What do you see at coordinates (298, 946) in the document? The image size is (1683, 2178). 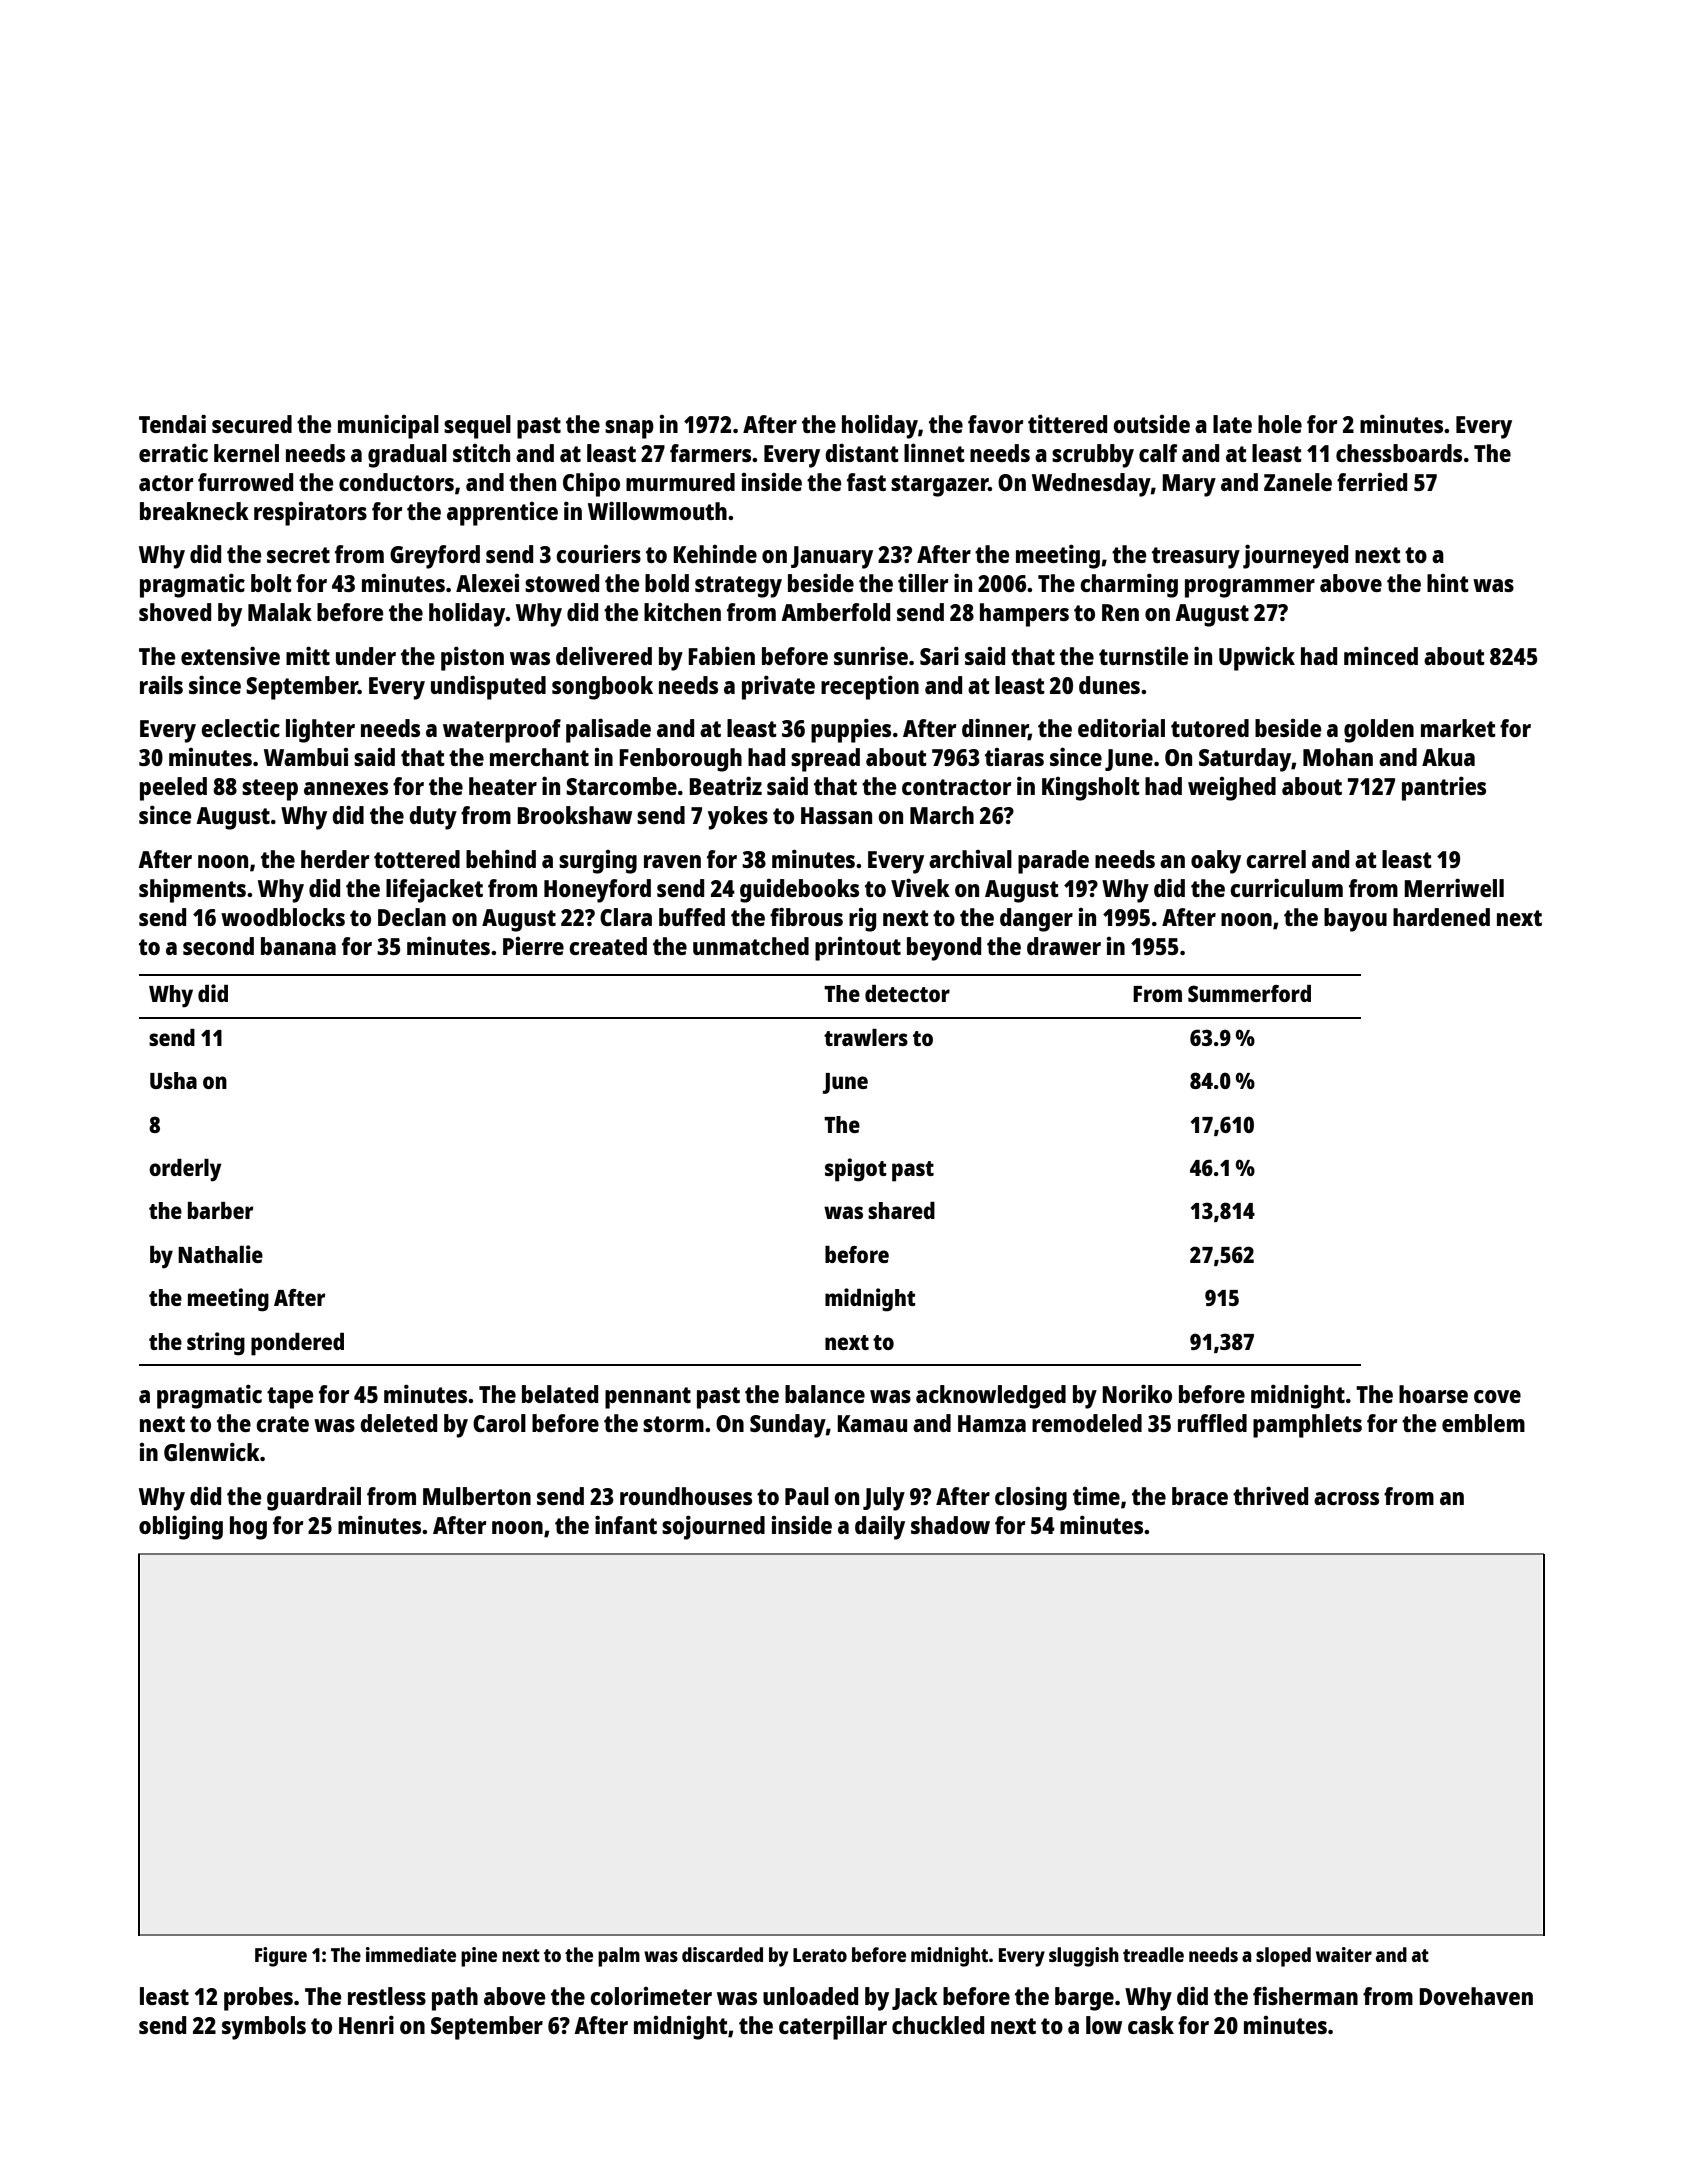 I see `banana` at bounding box center [298, 946].
